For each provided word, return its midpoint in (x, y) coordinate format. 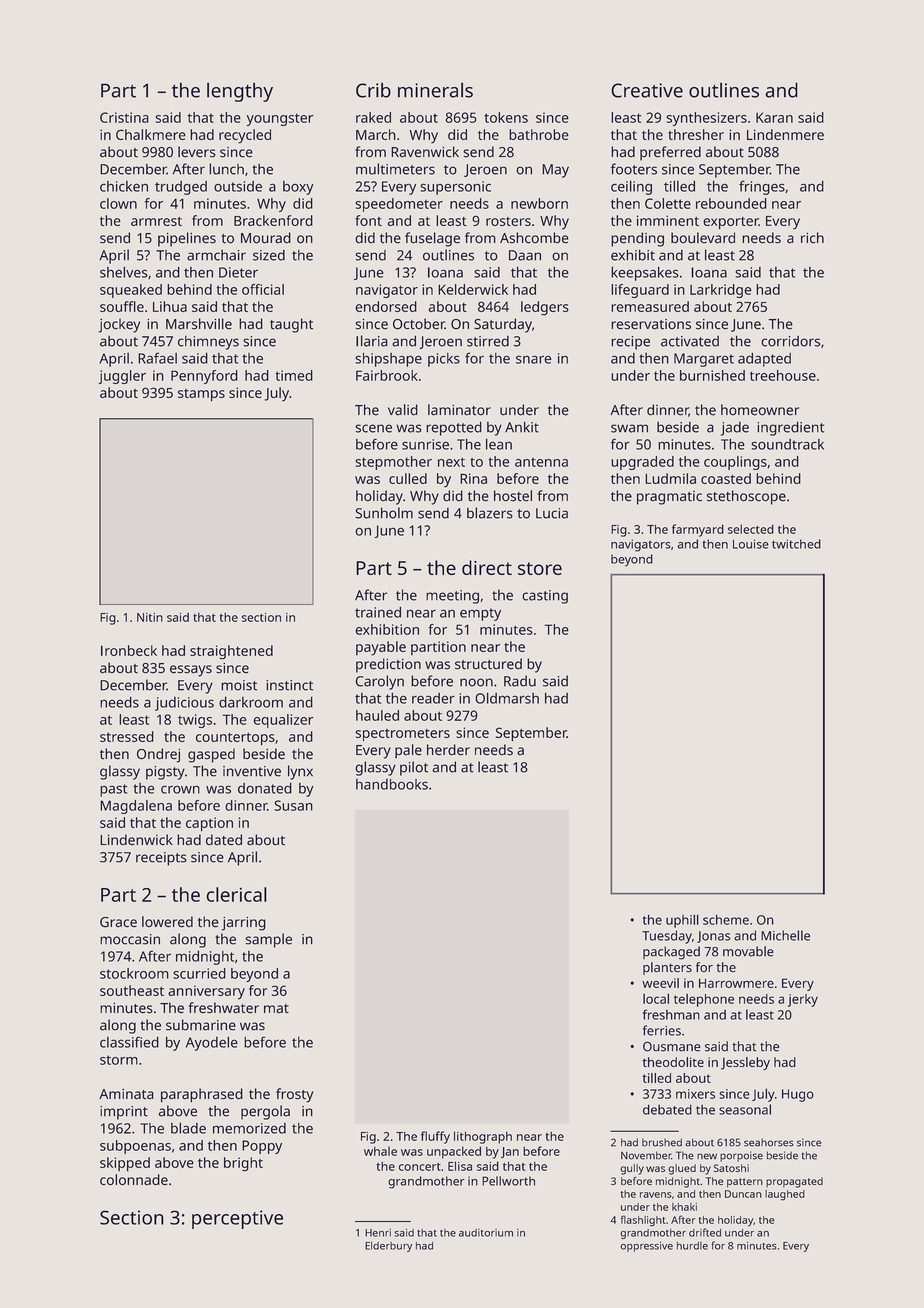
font (368, 220)
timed (294, 375)
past (113, 790)
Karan (774, 117)
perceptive (237, 1219)
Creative (647, 90)
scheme (726, 919)
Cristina (124, 117)
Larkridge (721, 291)
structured (488, 664)
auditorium (486, 1233)
